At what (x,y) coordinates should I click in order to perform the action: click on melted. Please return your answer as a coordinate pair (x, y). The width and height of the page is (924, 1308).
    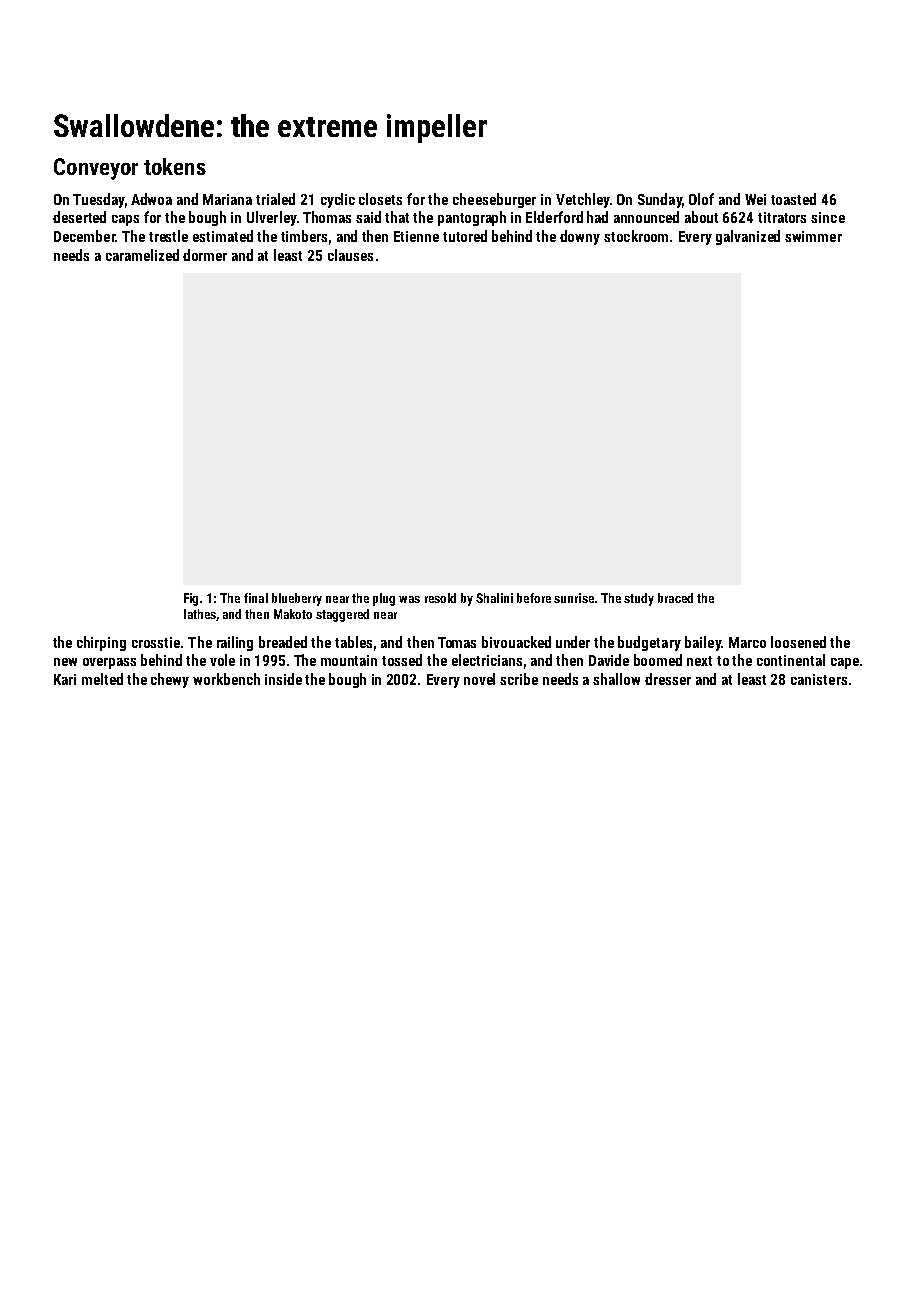
    Looking at the image, I should click on (102, 679).
